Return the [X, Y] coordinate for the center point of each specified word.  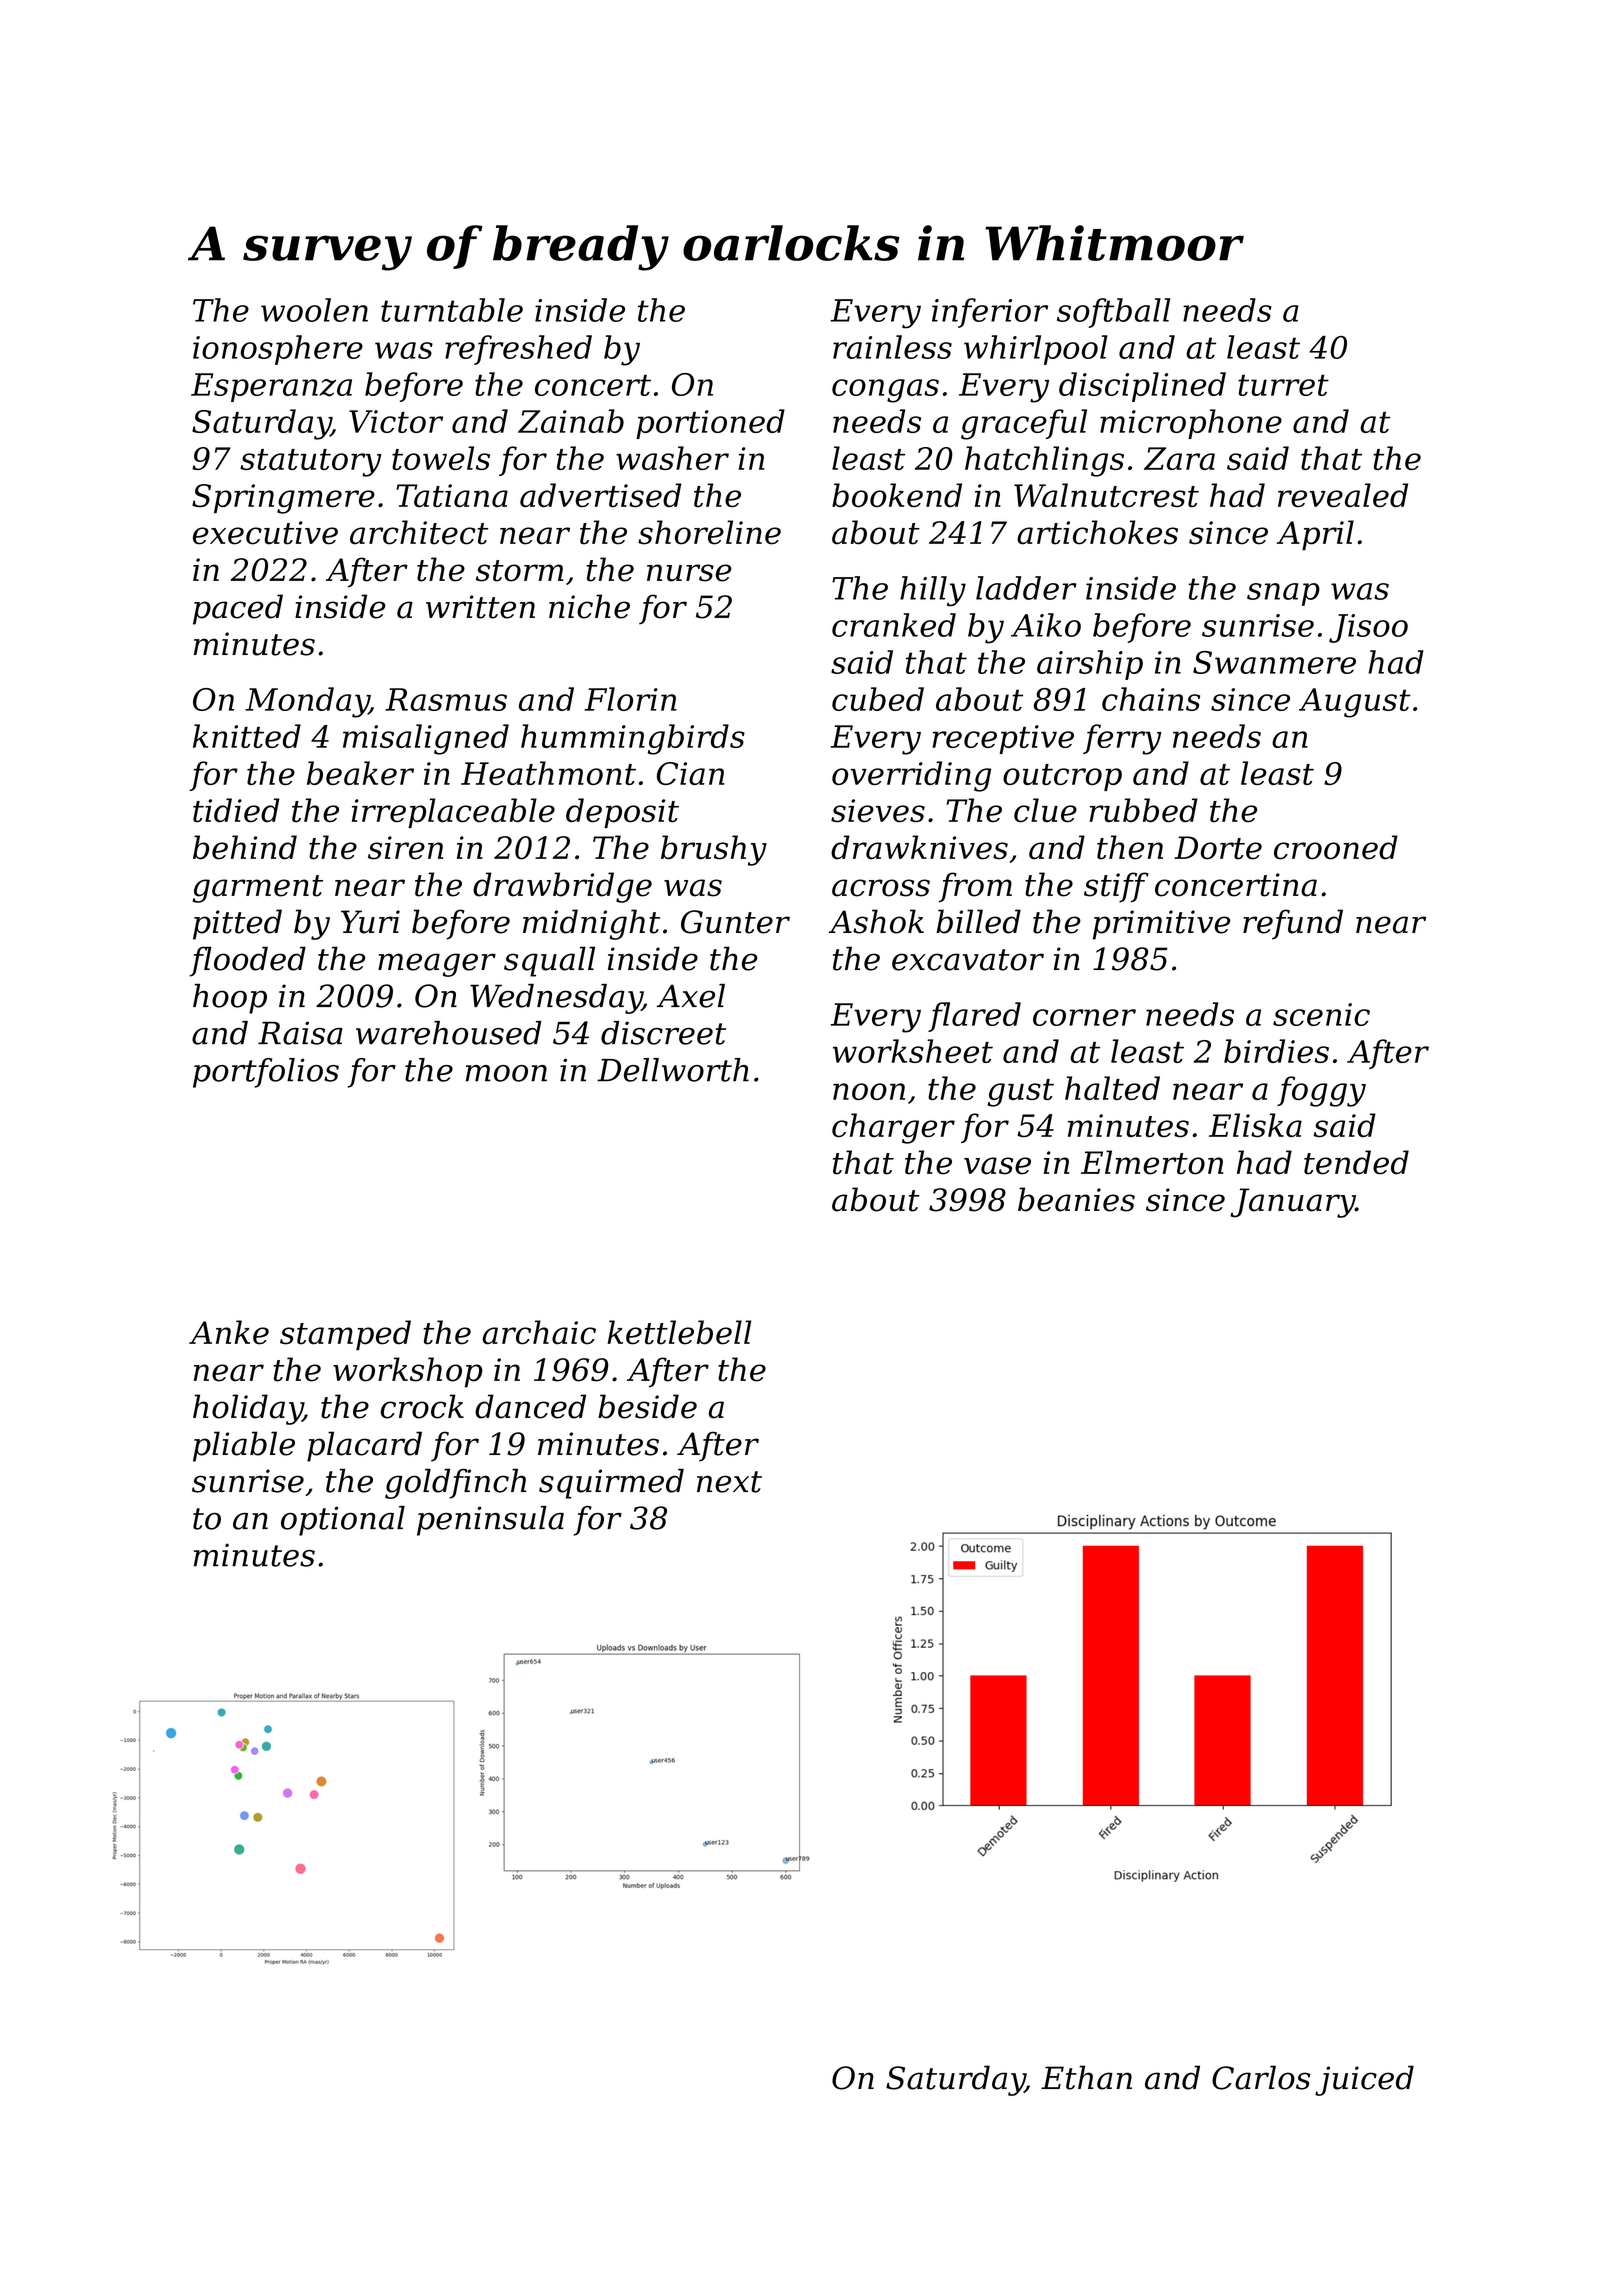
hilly [933, 591]
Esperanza [271, 387]
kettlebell [679, 1332]
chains [1151, 699]
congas [885, 391]
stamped [345, 1335]
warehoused [449, 1033]
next [729, 1482]
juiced [1364, 2080]
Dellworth [673, 1070]
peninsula [490, 1521]
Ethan [1086, 2077]
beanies [1076, 1199]
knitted [247, 736]
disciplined [1142, 387]
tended [1356, 1162]
